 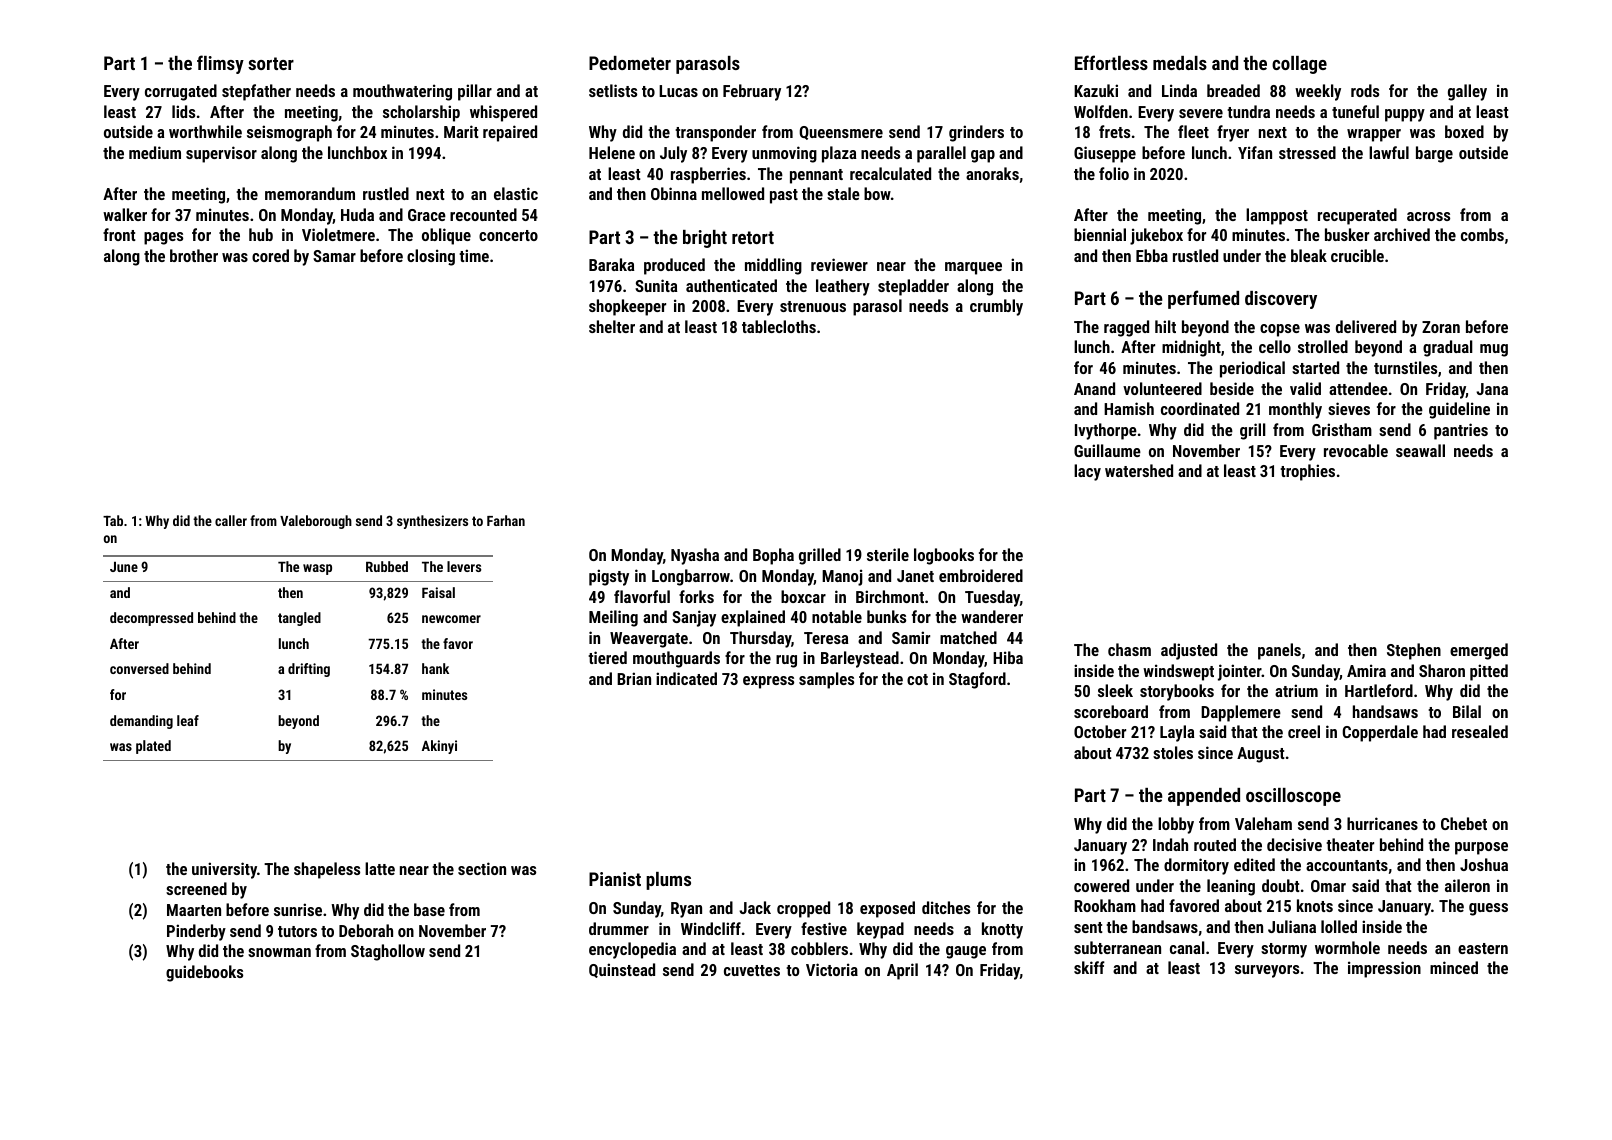 What do you see at coordinates (1299, 65) in the document?
I see `collage` at bounding box center [1299, 65].
